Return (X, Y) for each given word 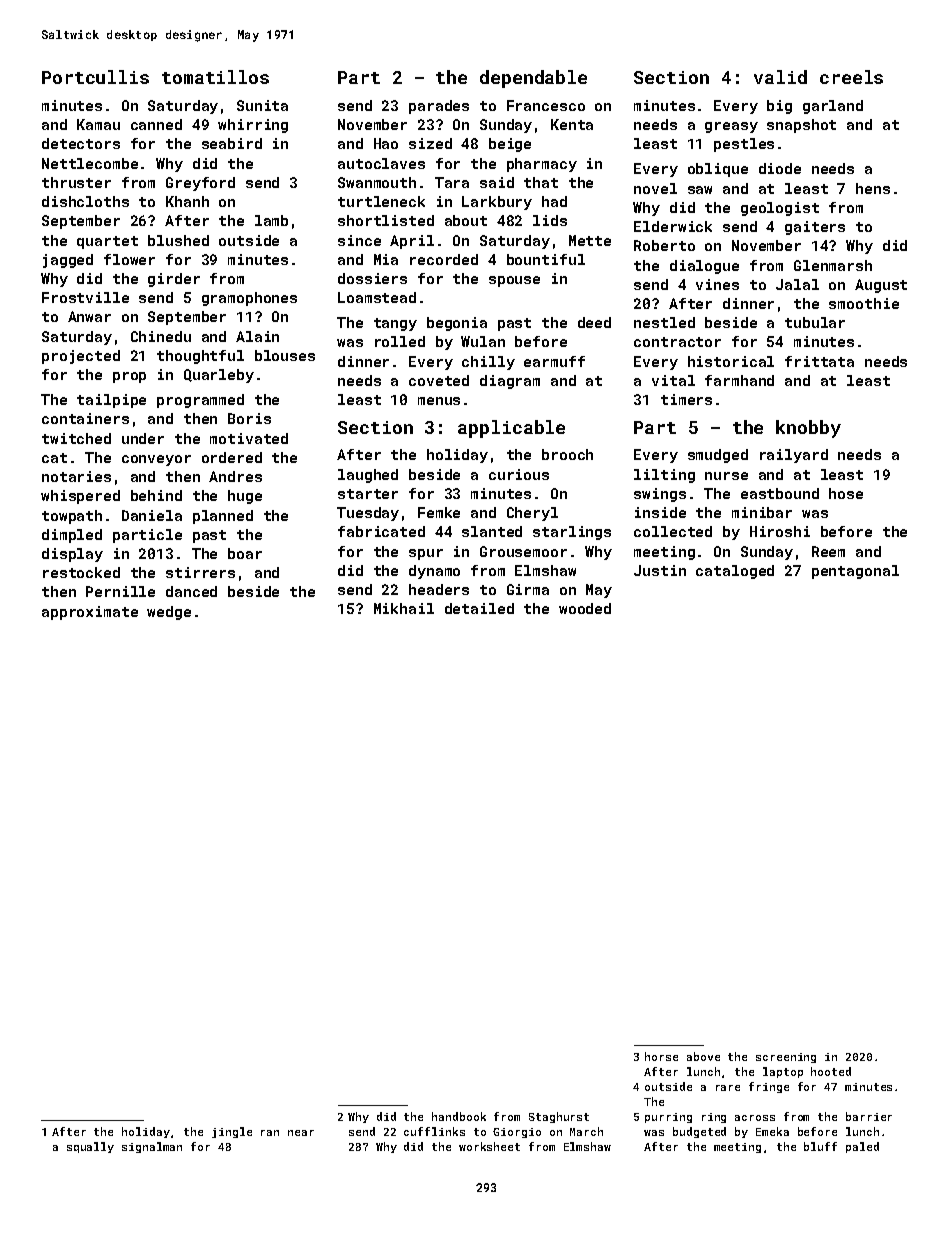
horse (661, 1056)
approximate (90, 613)
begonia (457, 324)
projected (81, 357)
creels (851, 77)
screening (786, 1058)
